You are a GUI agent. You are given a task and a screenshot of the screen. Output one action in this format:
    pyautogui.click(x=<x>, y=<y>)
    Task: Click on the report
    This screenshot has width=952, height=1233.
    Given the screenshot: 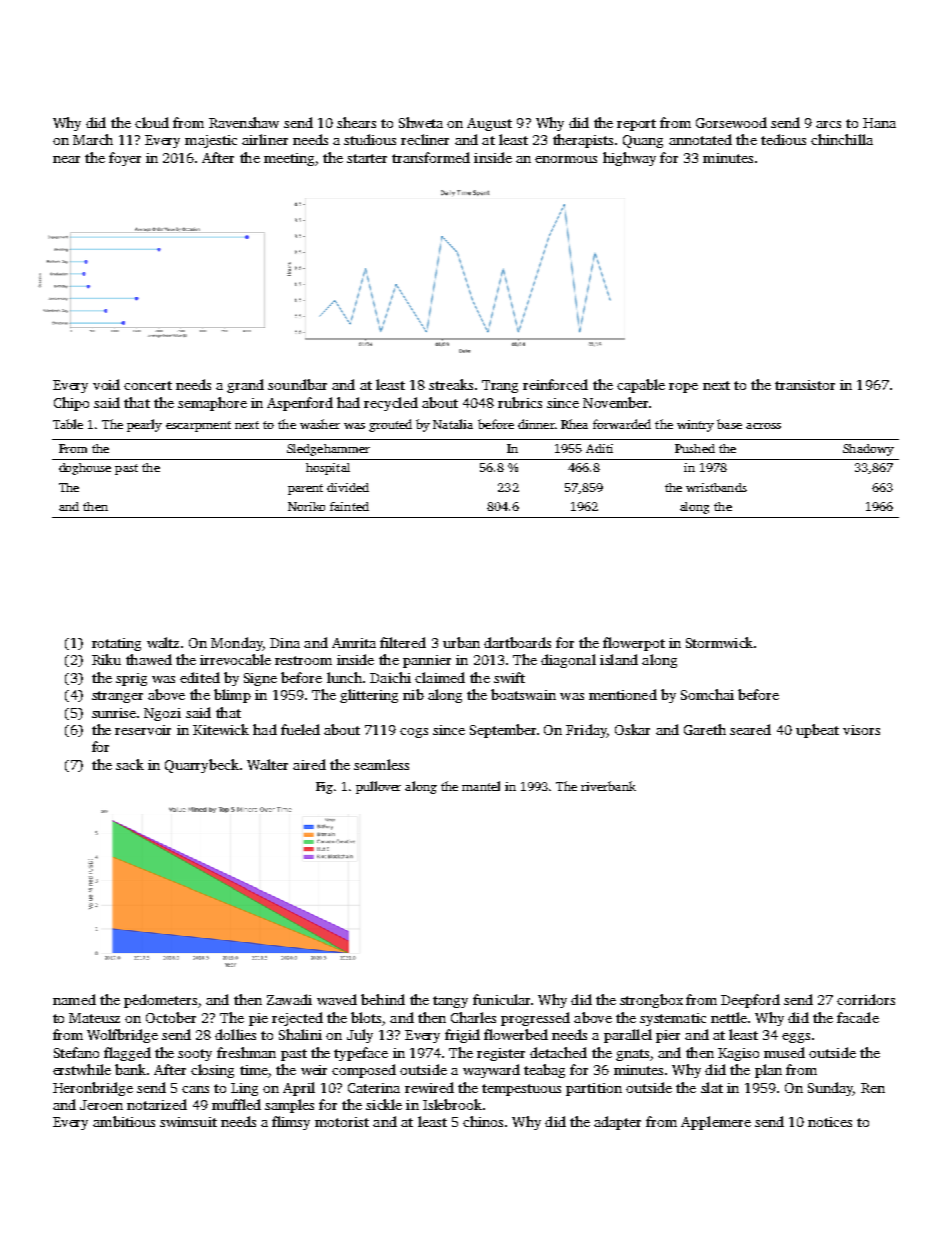 What is the action you would take?
    pyautogui.click(x=636, y=125)
